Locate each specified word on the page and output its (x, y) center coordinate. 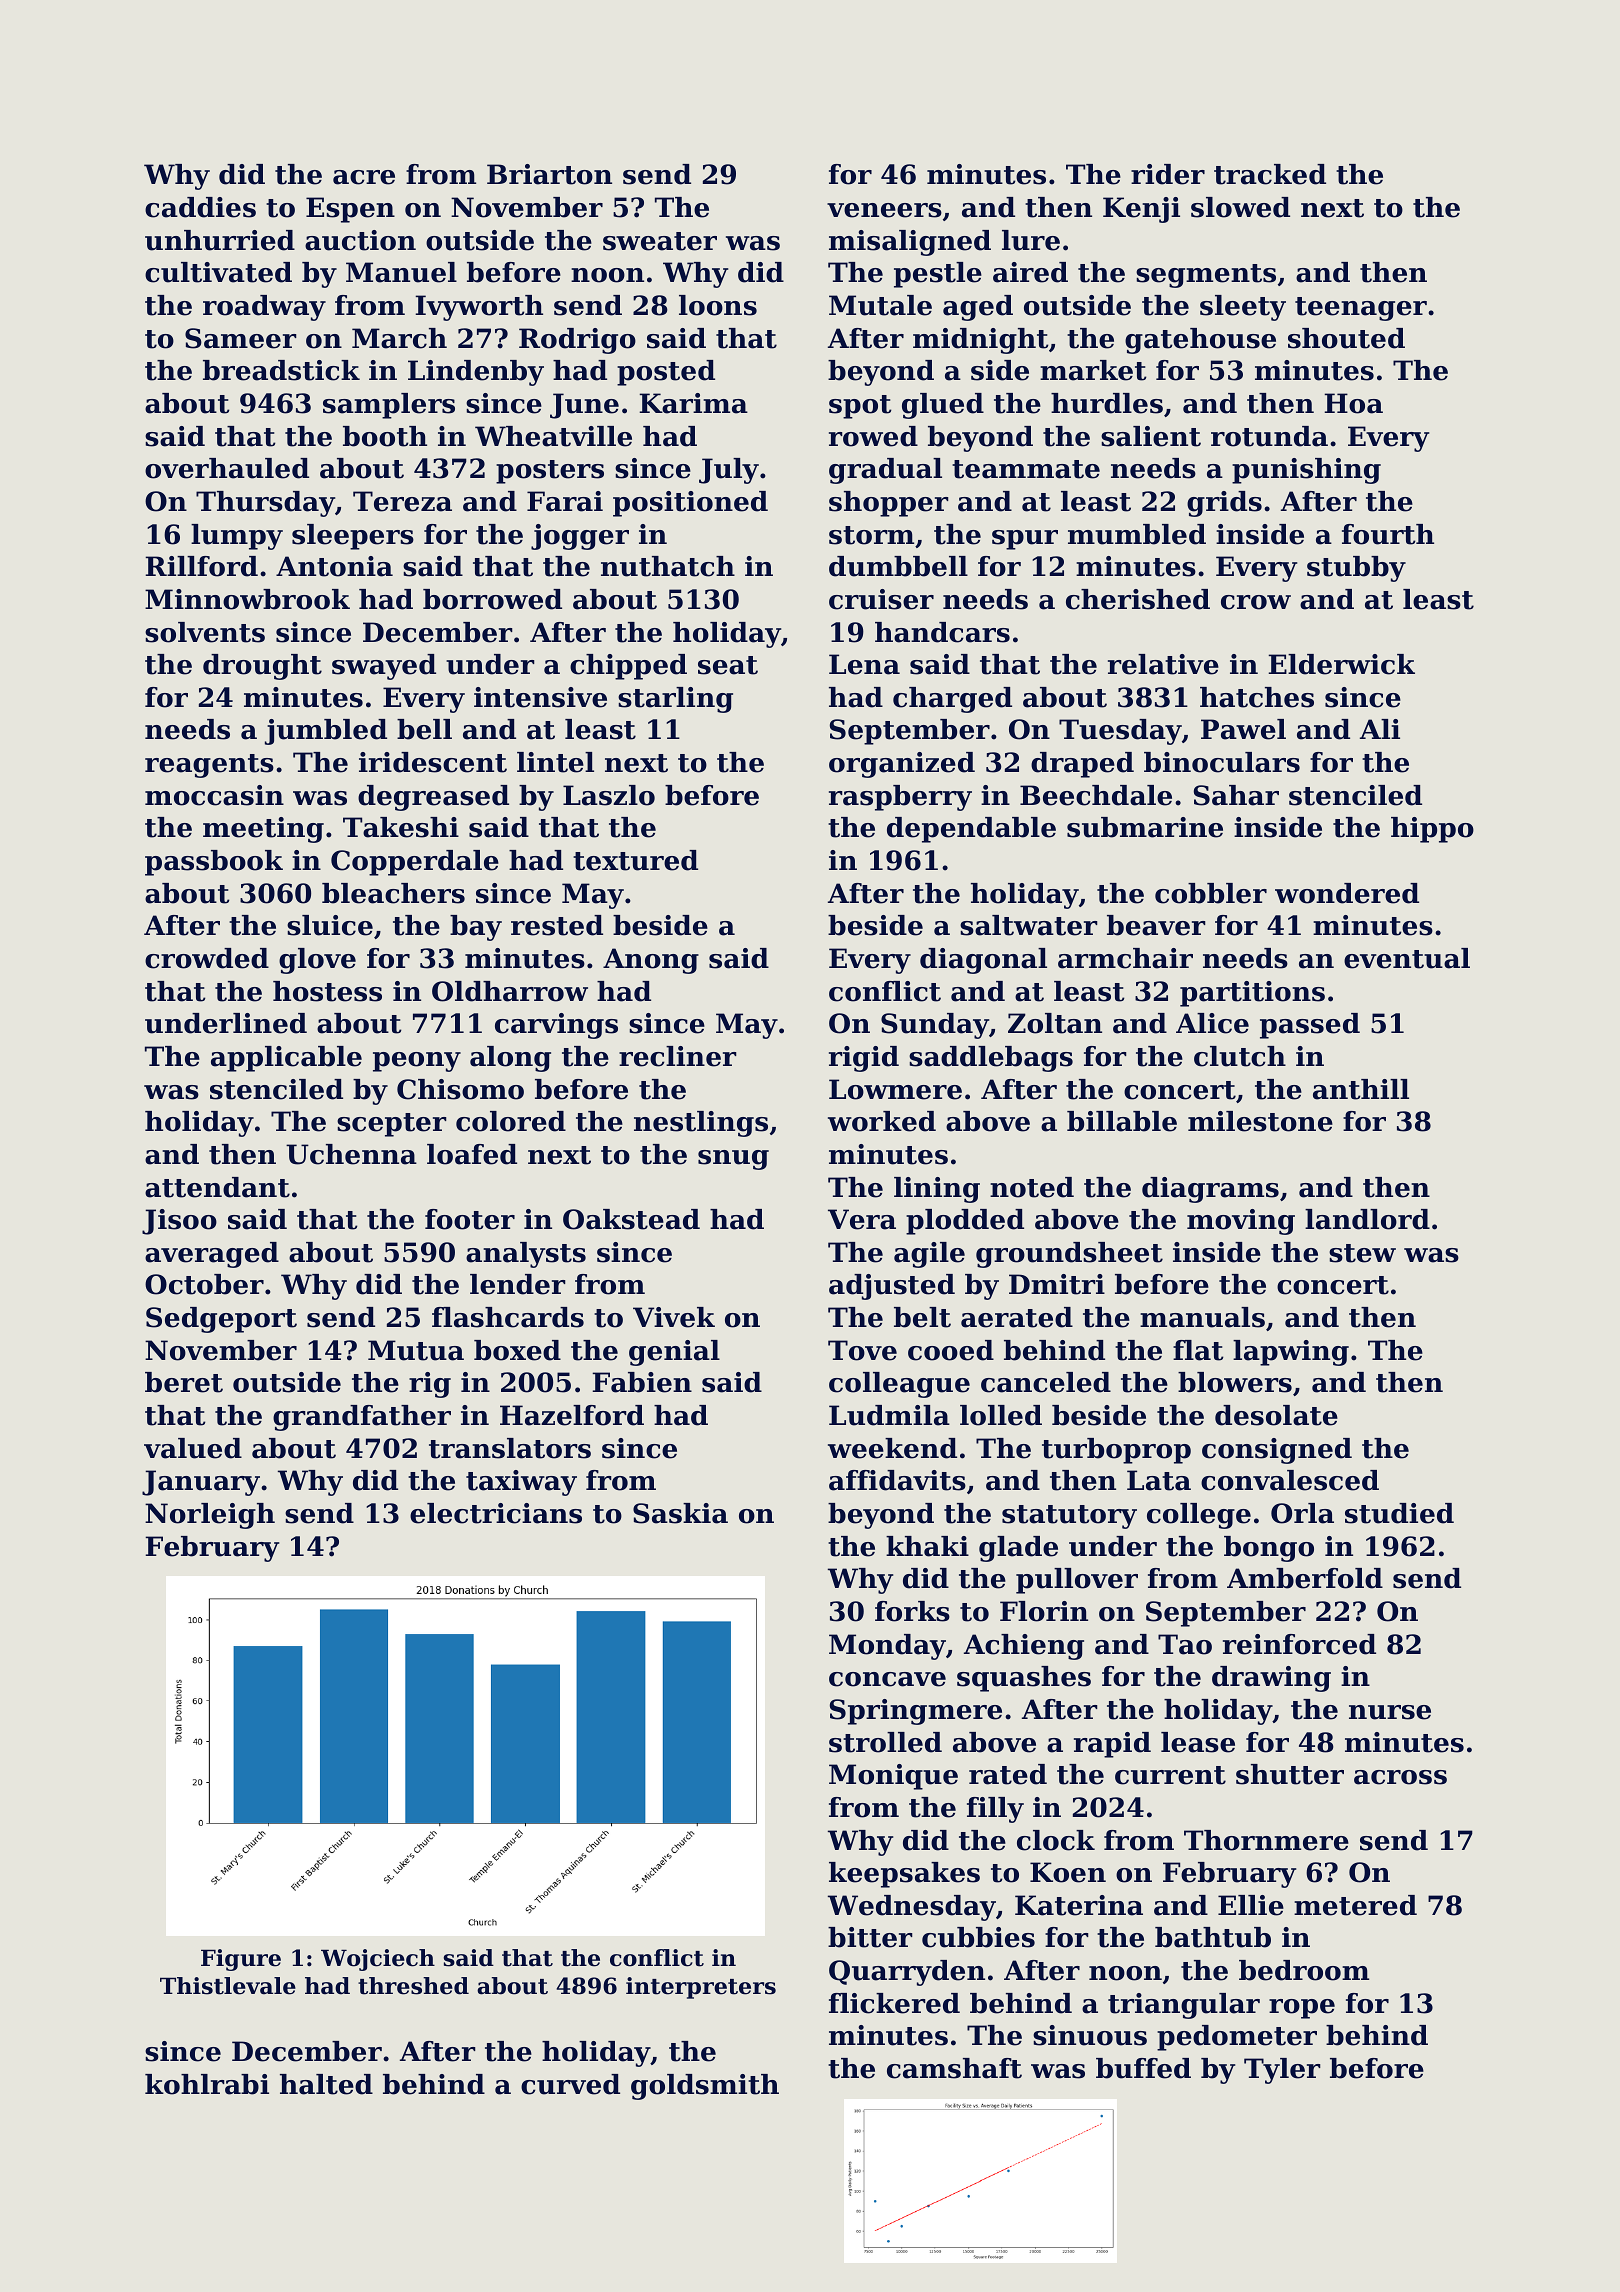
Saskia (680, 1513)
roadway (264, 308)
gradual (885, 471)
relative (1163, 664)
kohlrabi (207, 2084)
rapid (1112, 1745)
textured (635, 860)
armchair (1125, 958)
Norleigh (210, 1516)
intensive (540, 697)
